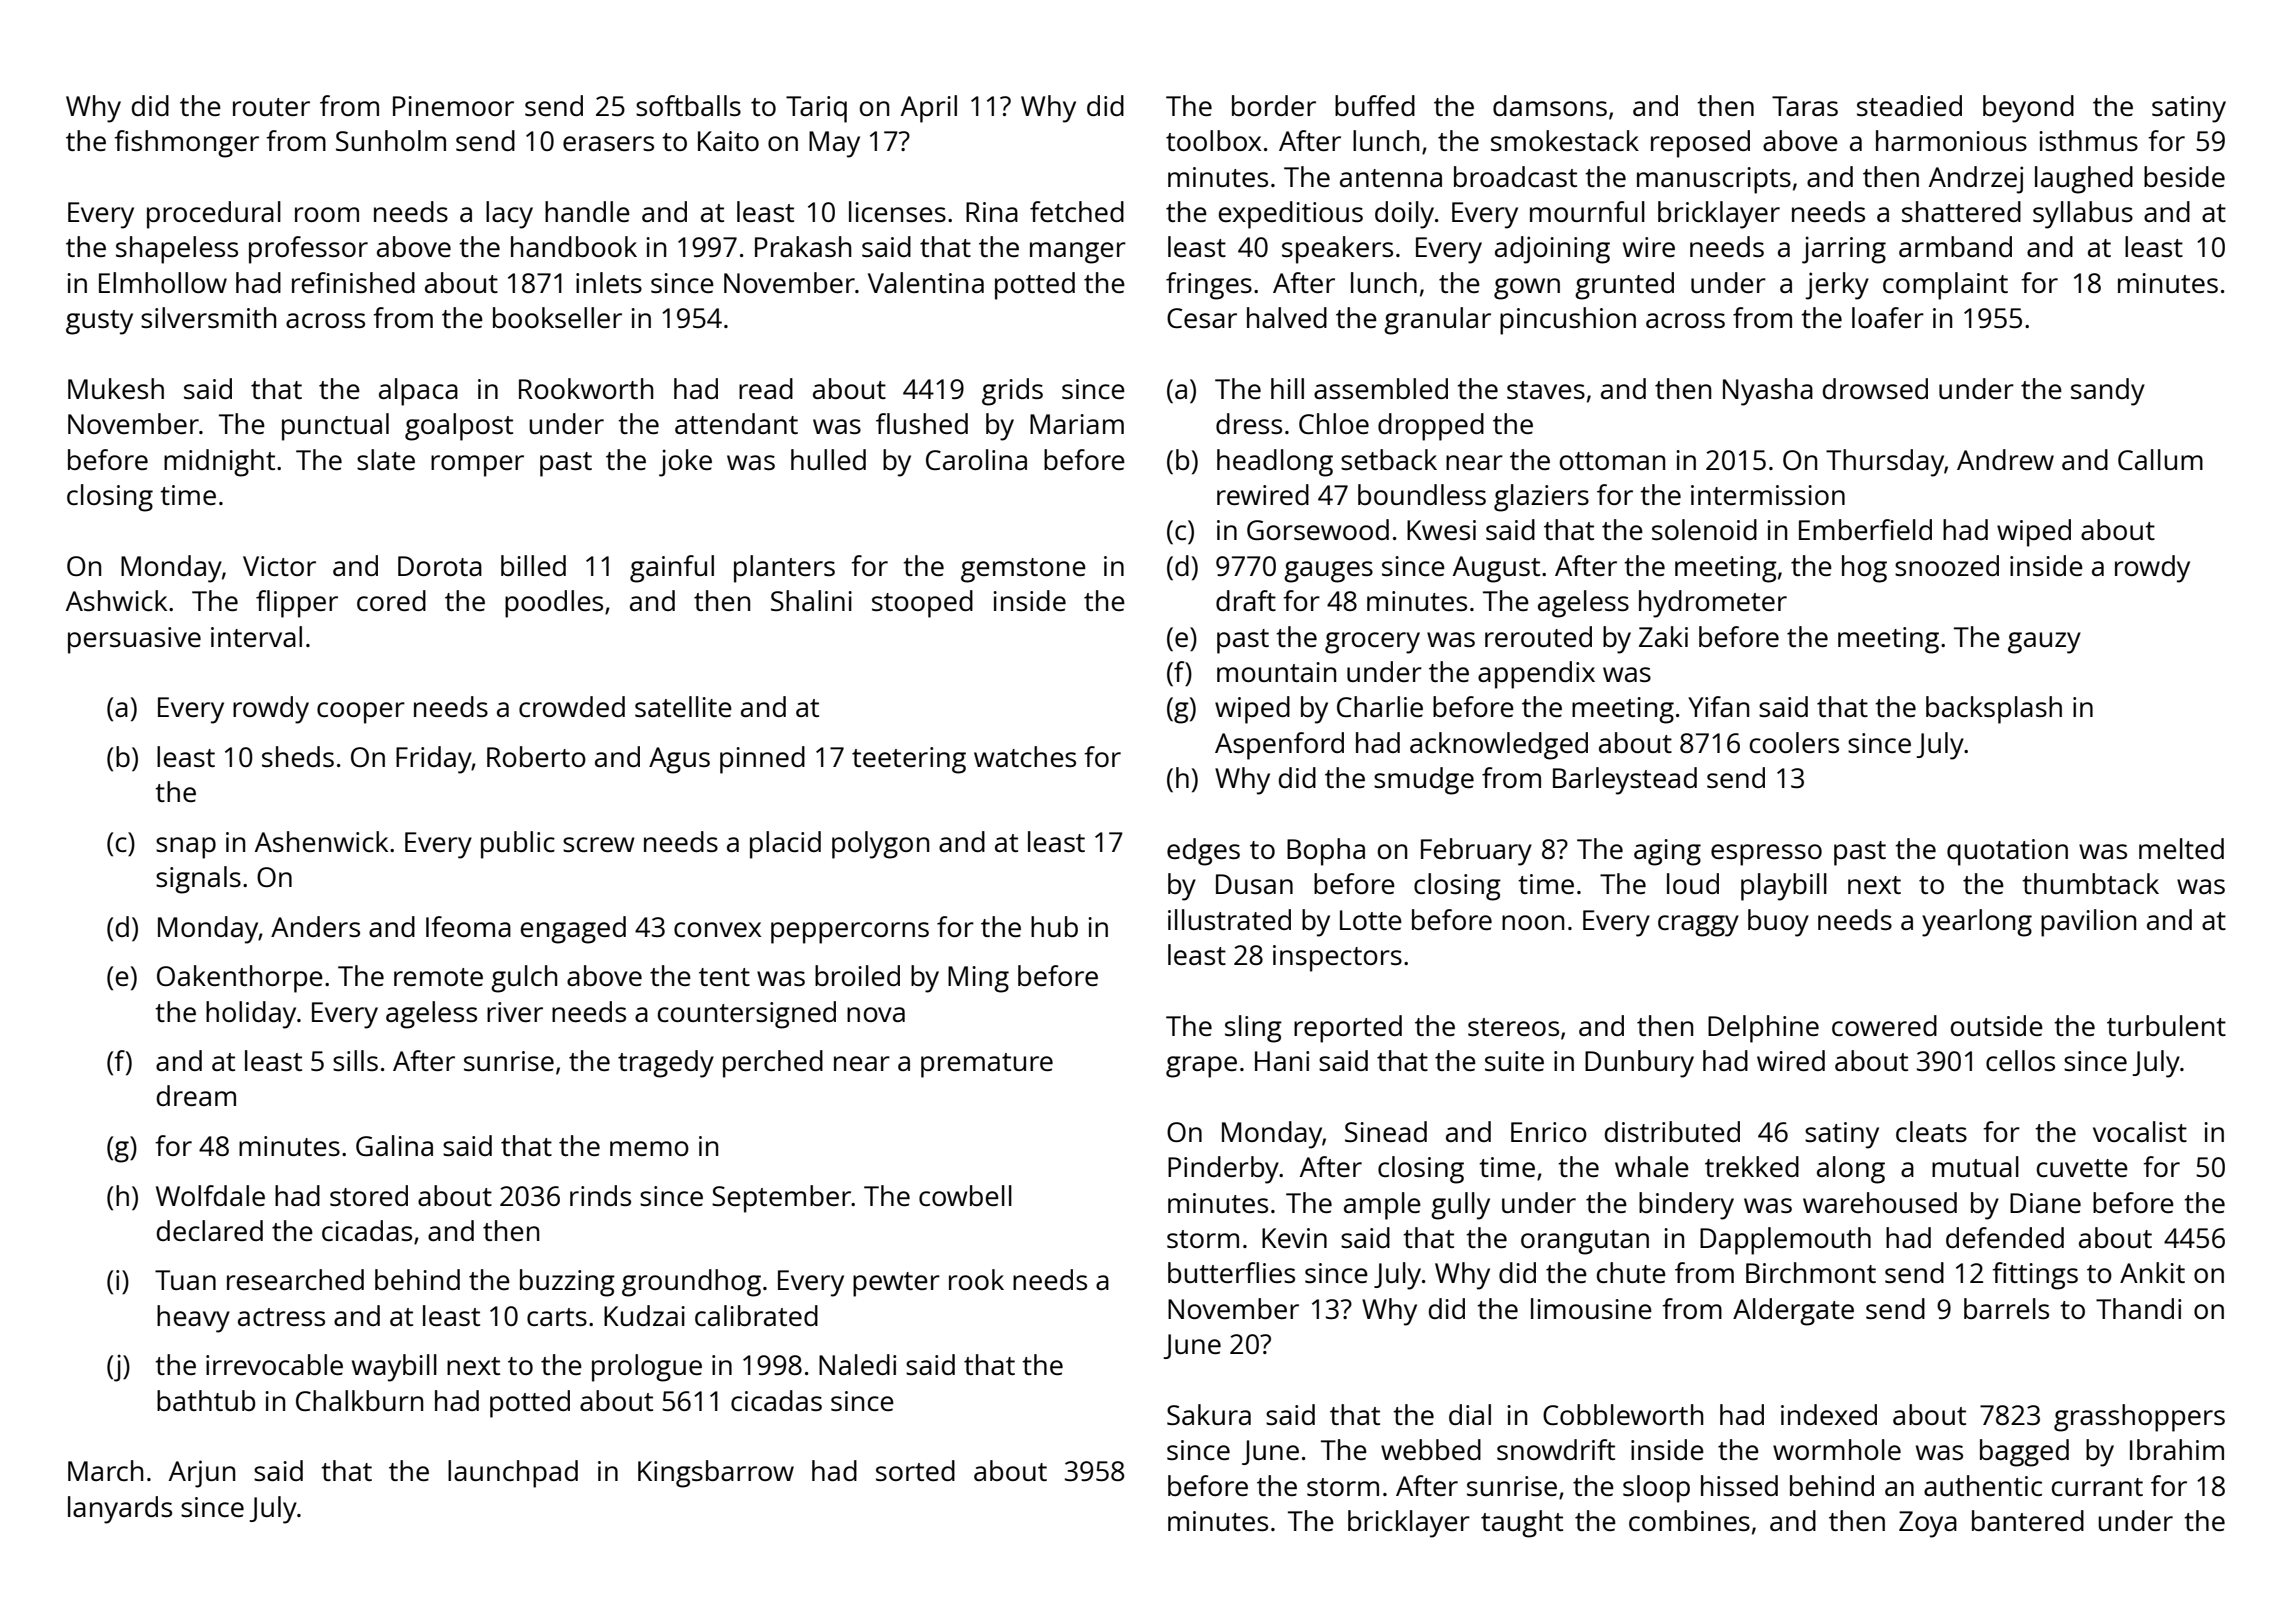 The image size is (2292, 1620). I want to click on armband, so click(1955, 246).
